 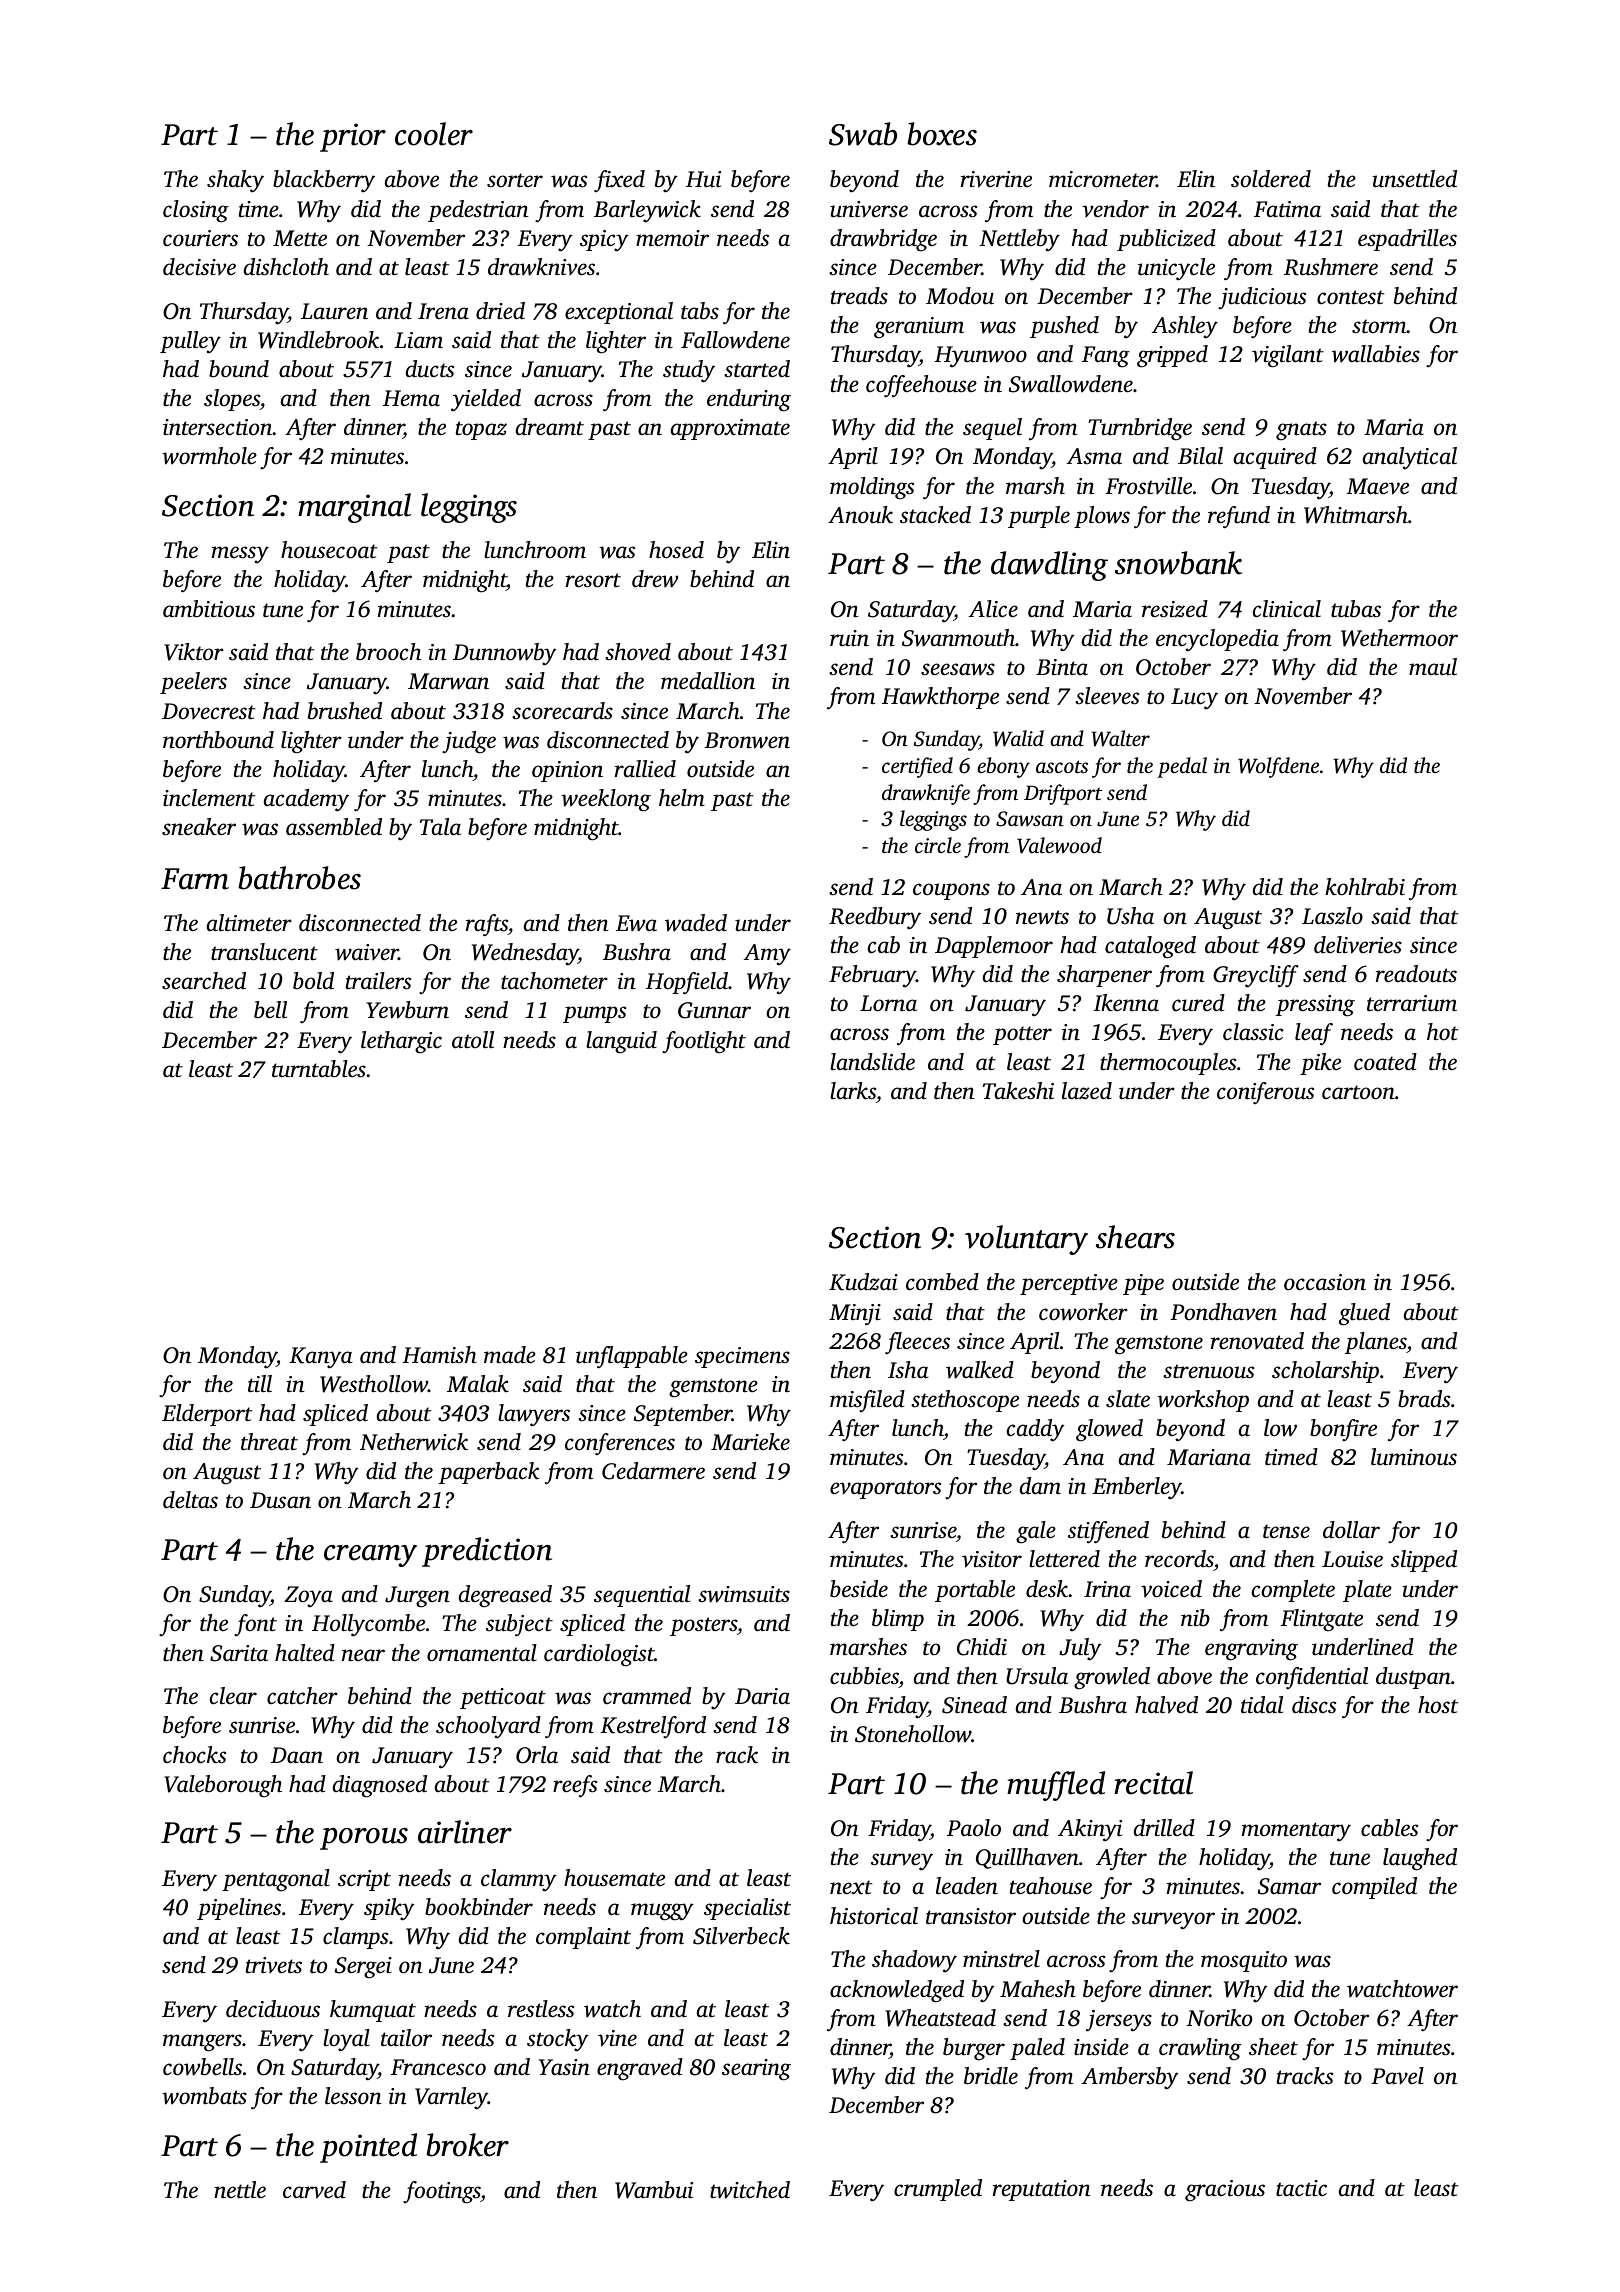 What do you see at coordinates (354, 508) in the screenshot?
I see `marginal` at bounding box center [354, 508].
